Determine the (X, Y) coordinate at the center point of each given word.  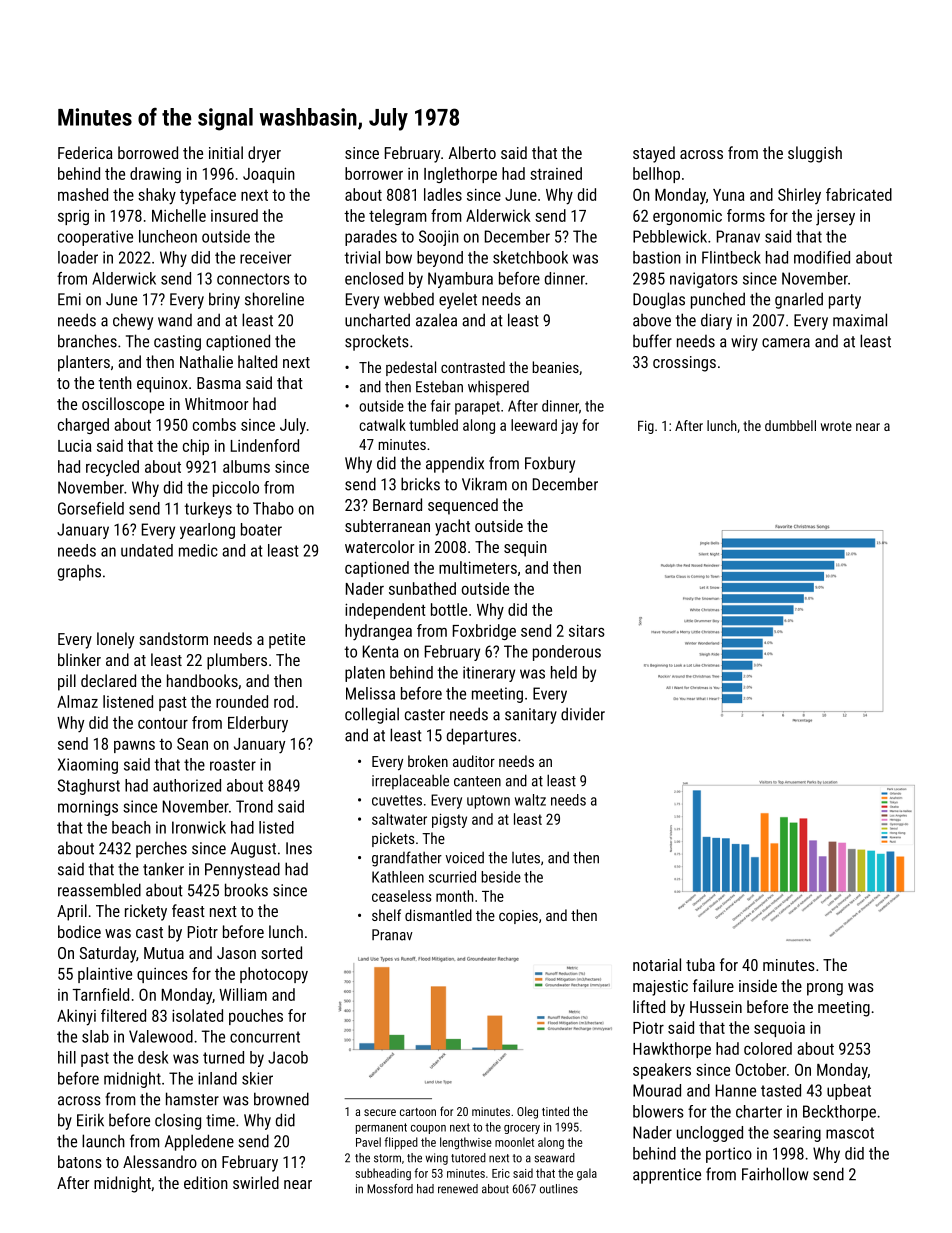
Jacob (288, 1057)
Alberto (472, 152)
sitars (587, 631)
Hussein (716, 1007)
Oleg (527, 1112)
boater (261, 529)
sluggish (815, 154)
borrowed (148, 152)
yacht (452, 527)
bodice (79, 931)
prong (825, 989)
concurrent (265, 1037)
